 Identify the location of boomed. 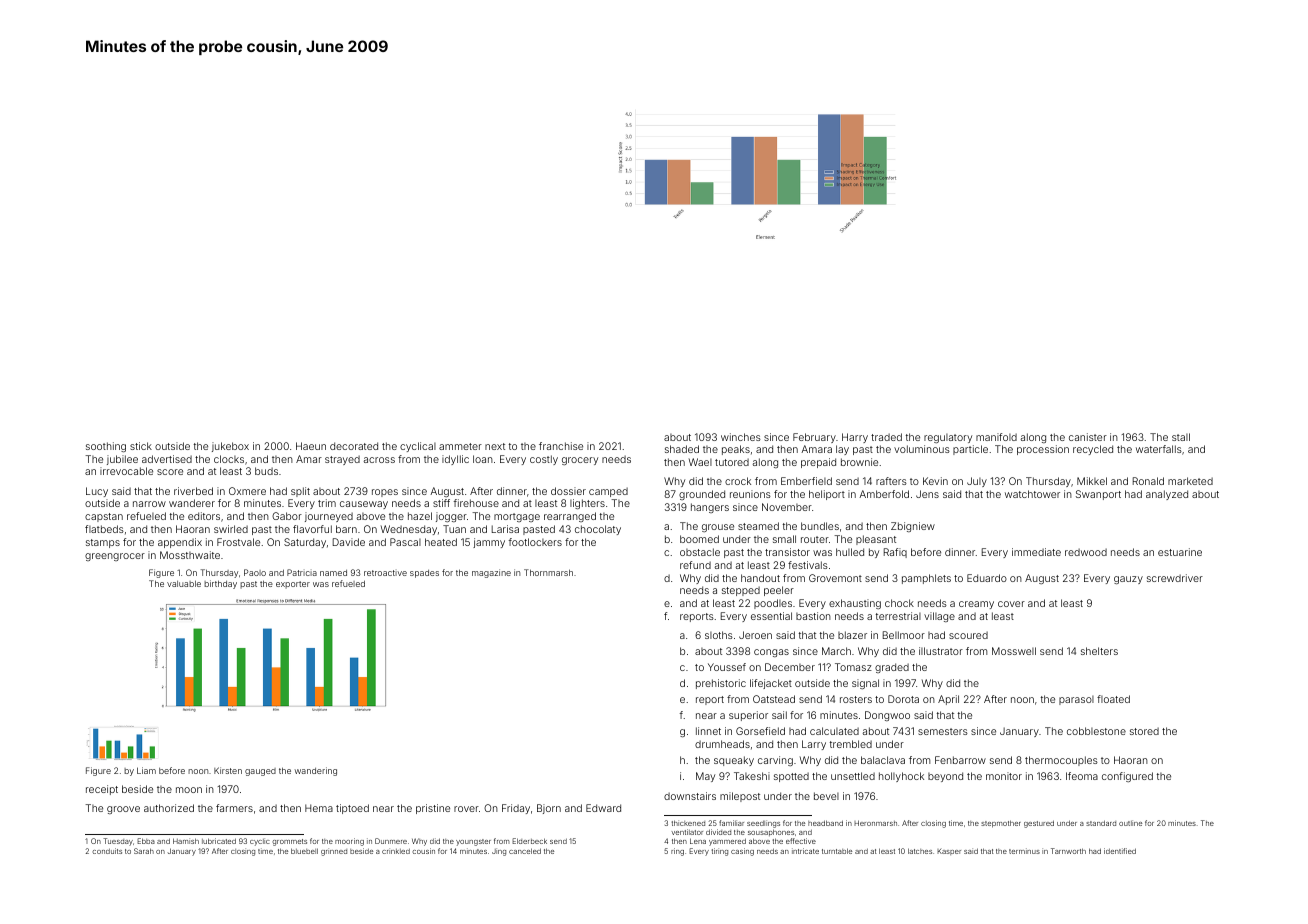
(699, 539).
